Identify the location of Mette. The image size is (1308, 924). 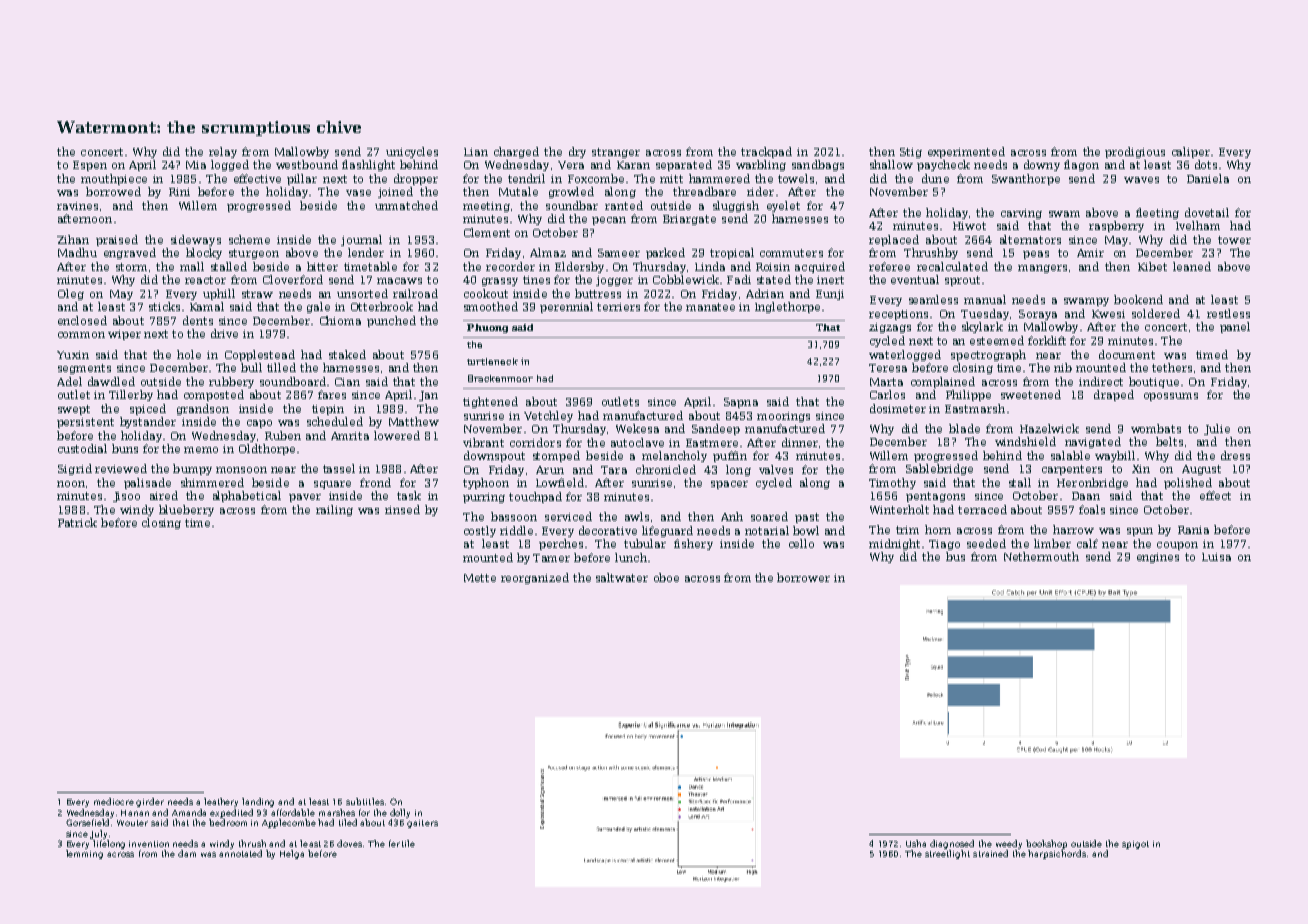
(480, 578).
